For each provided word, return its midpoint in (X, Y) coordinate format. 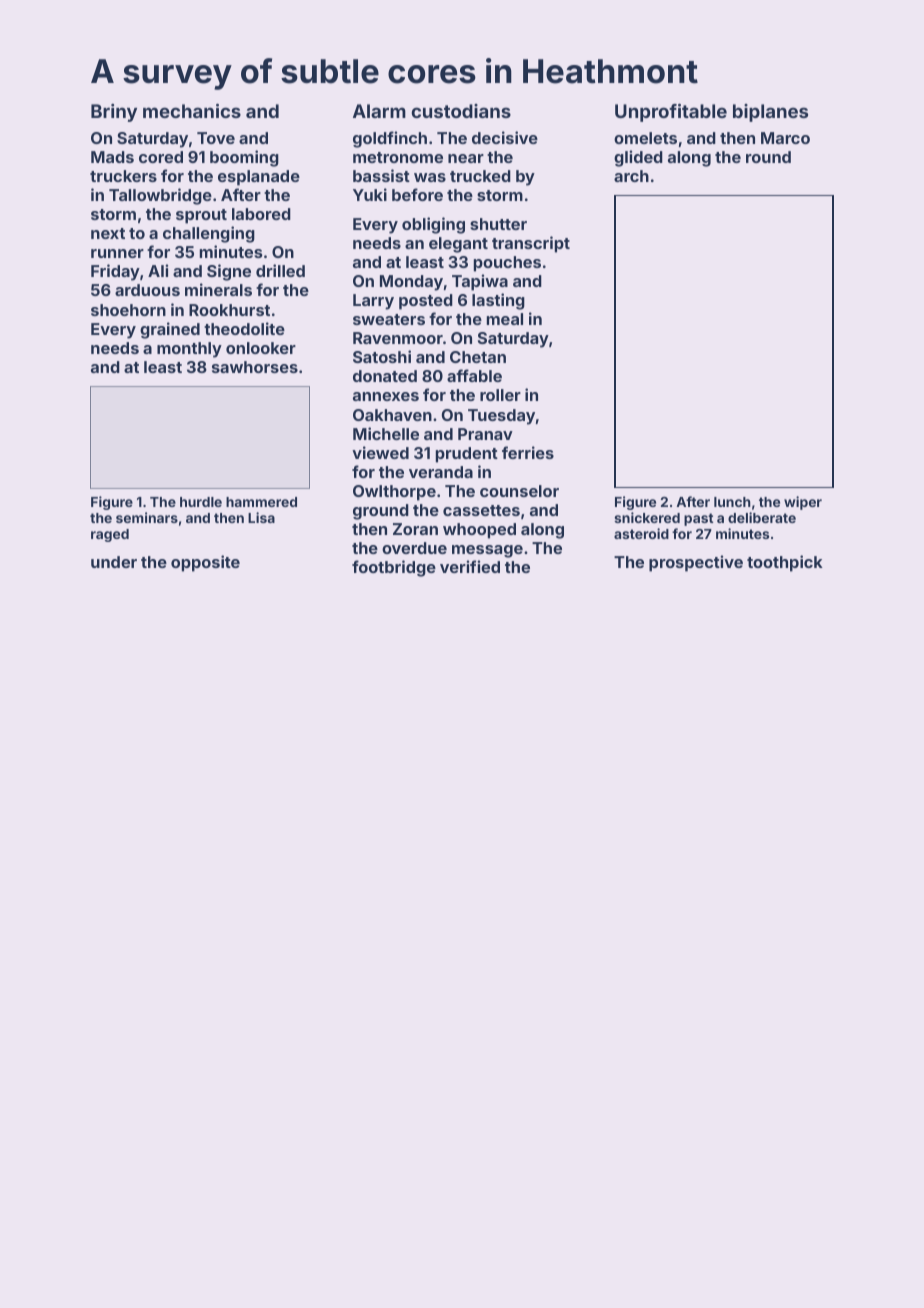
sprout (201, 216)
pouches (507, 264)
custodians (461, 111)
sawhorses (255, 367)
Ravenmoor (398, 338)
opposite (205, 563)
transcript (531, 244)
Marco (785, 138)
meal (505, 319)
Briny (114, 113)
